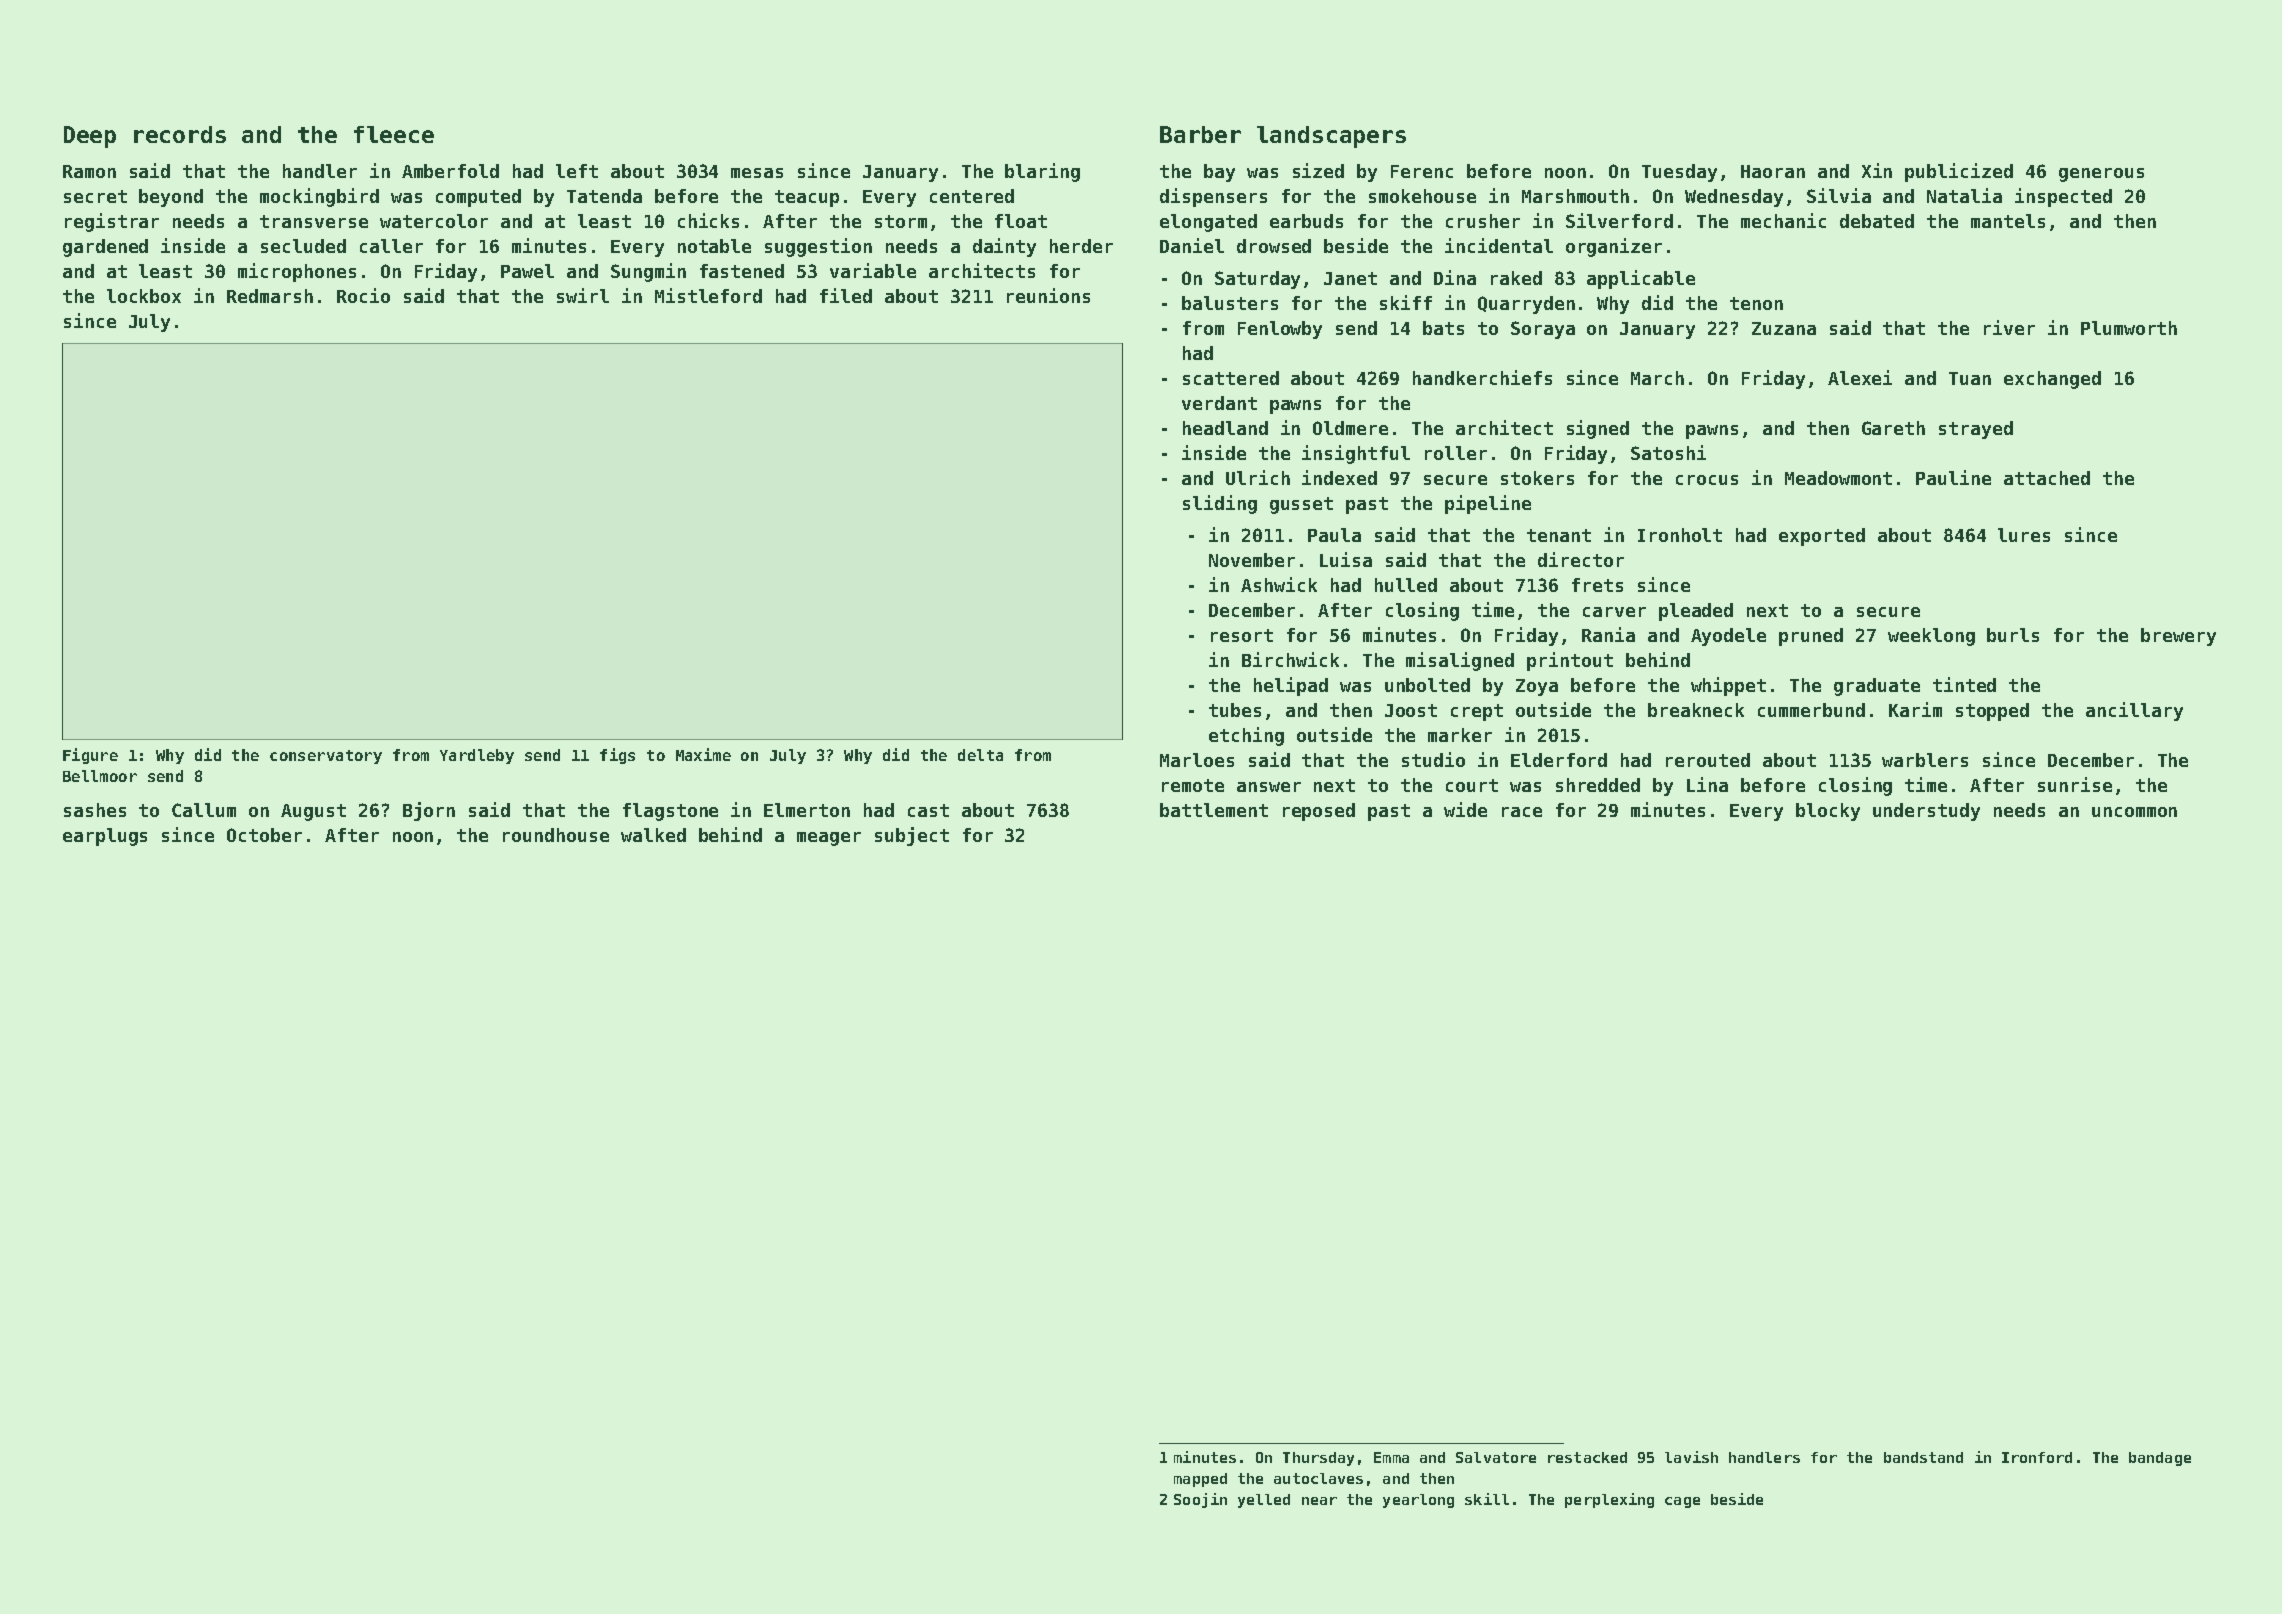 The width and height of the page is (2282, 1614). What do you see at coordinates (2009, 327) in the page?
I see `river` at bounding box center [2009, 327].
